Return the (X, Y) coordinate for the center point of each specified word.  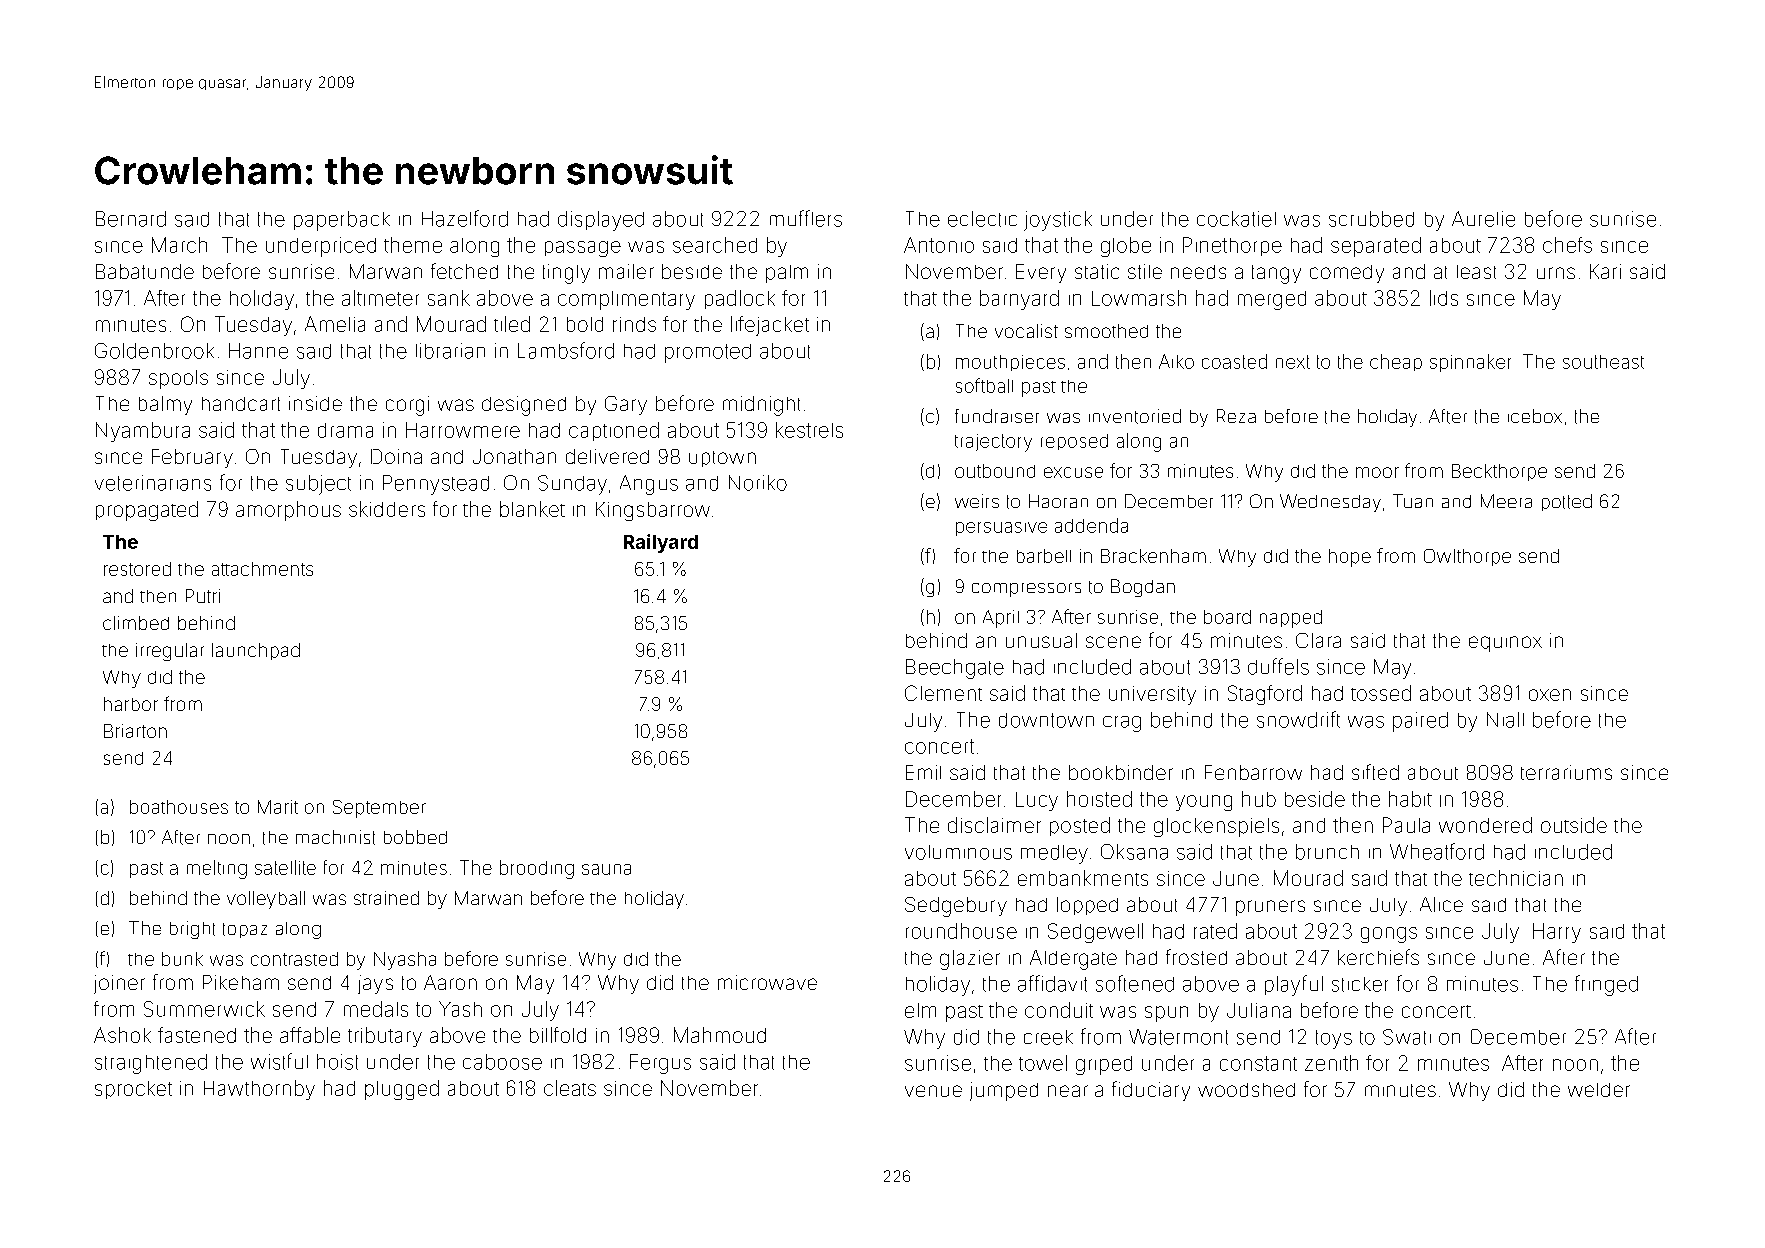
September (379, 809)
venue (933, 1091)
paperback (342, 221)
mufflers (806, 218)
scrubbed (1371, 219)
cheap (1396, 362)
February (192, 458)
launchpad (256, 651)
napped (1291, 619)
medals (376, 1009)
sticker (1360, 984)
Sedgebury (956, 907)
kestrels (809, 430)
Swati (1407, 1037)
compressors (1026, 590)
